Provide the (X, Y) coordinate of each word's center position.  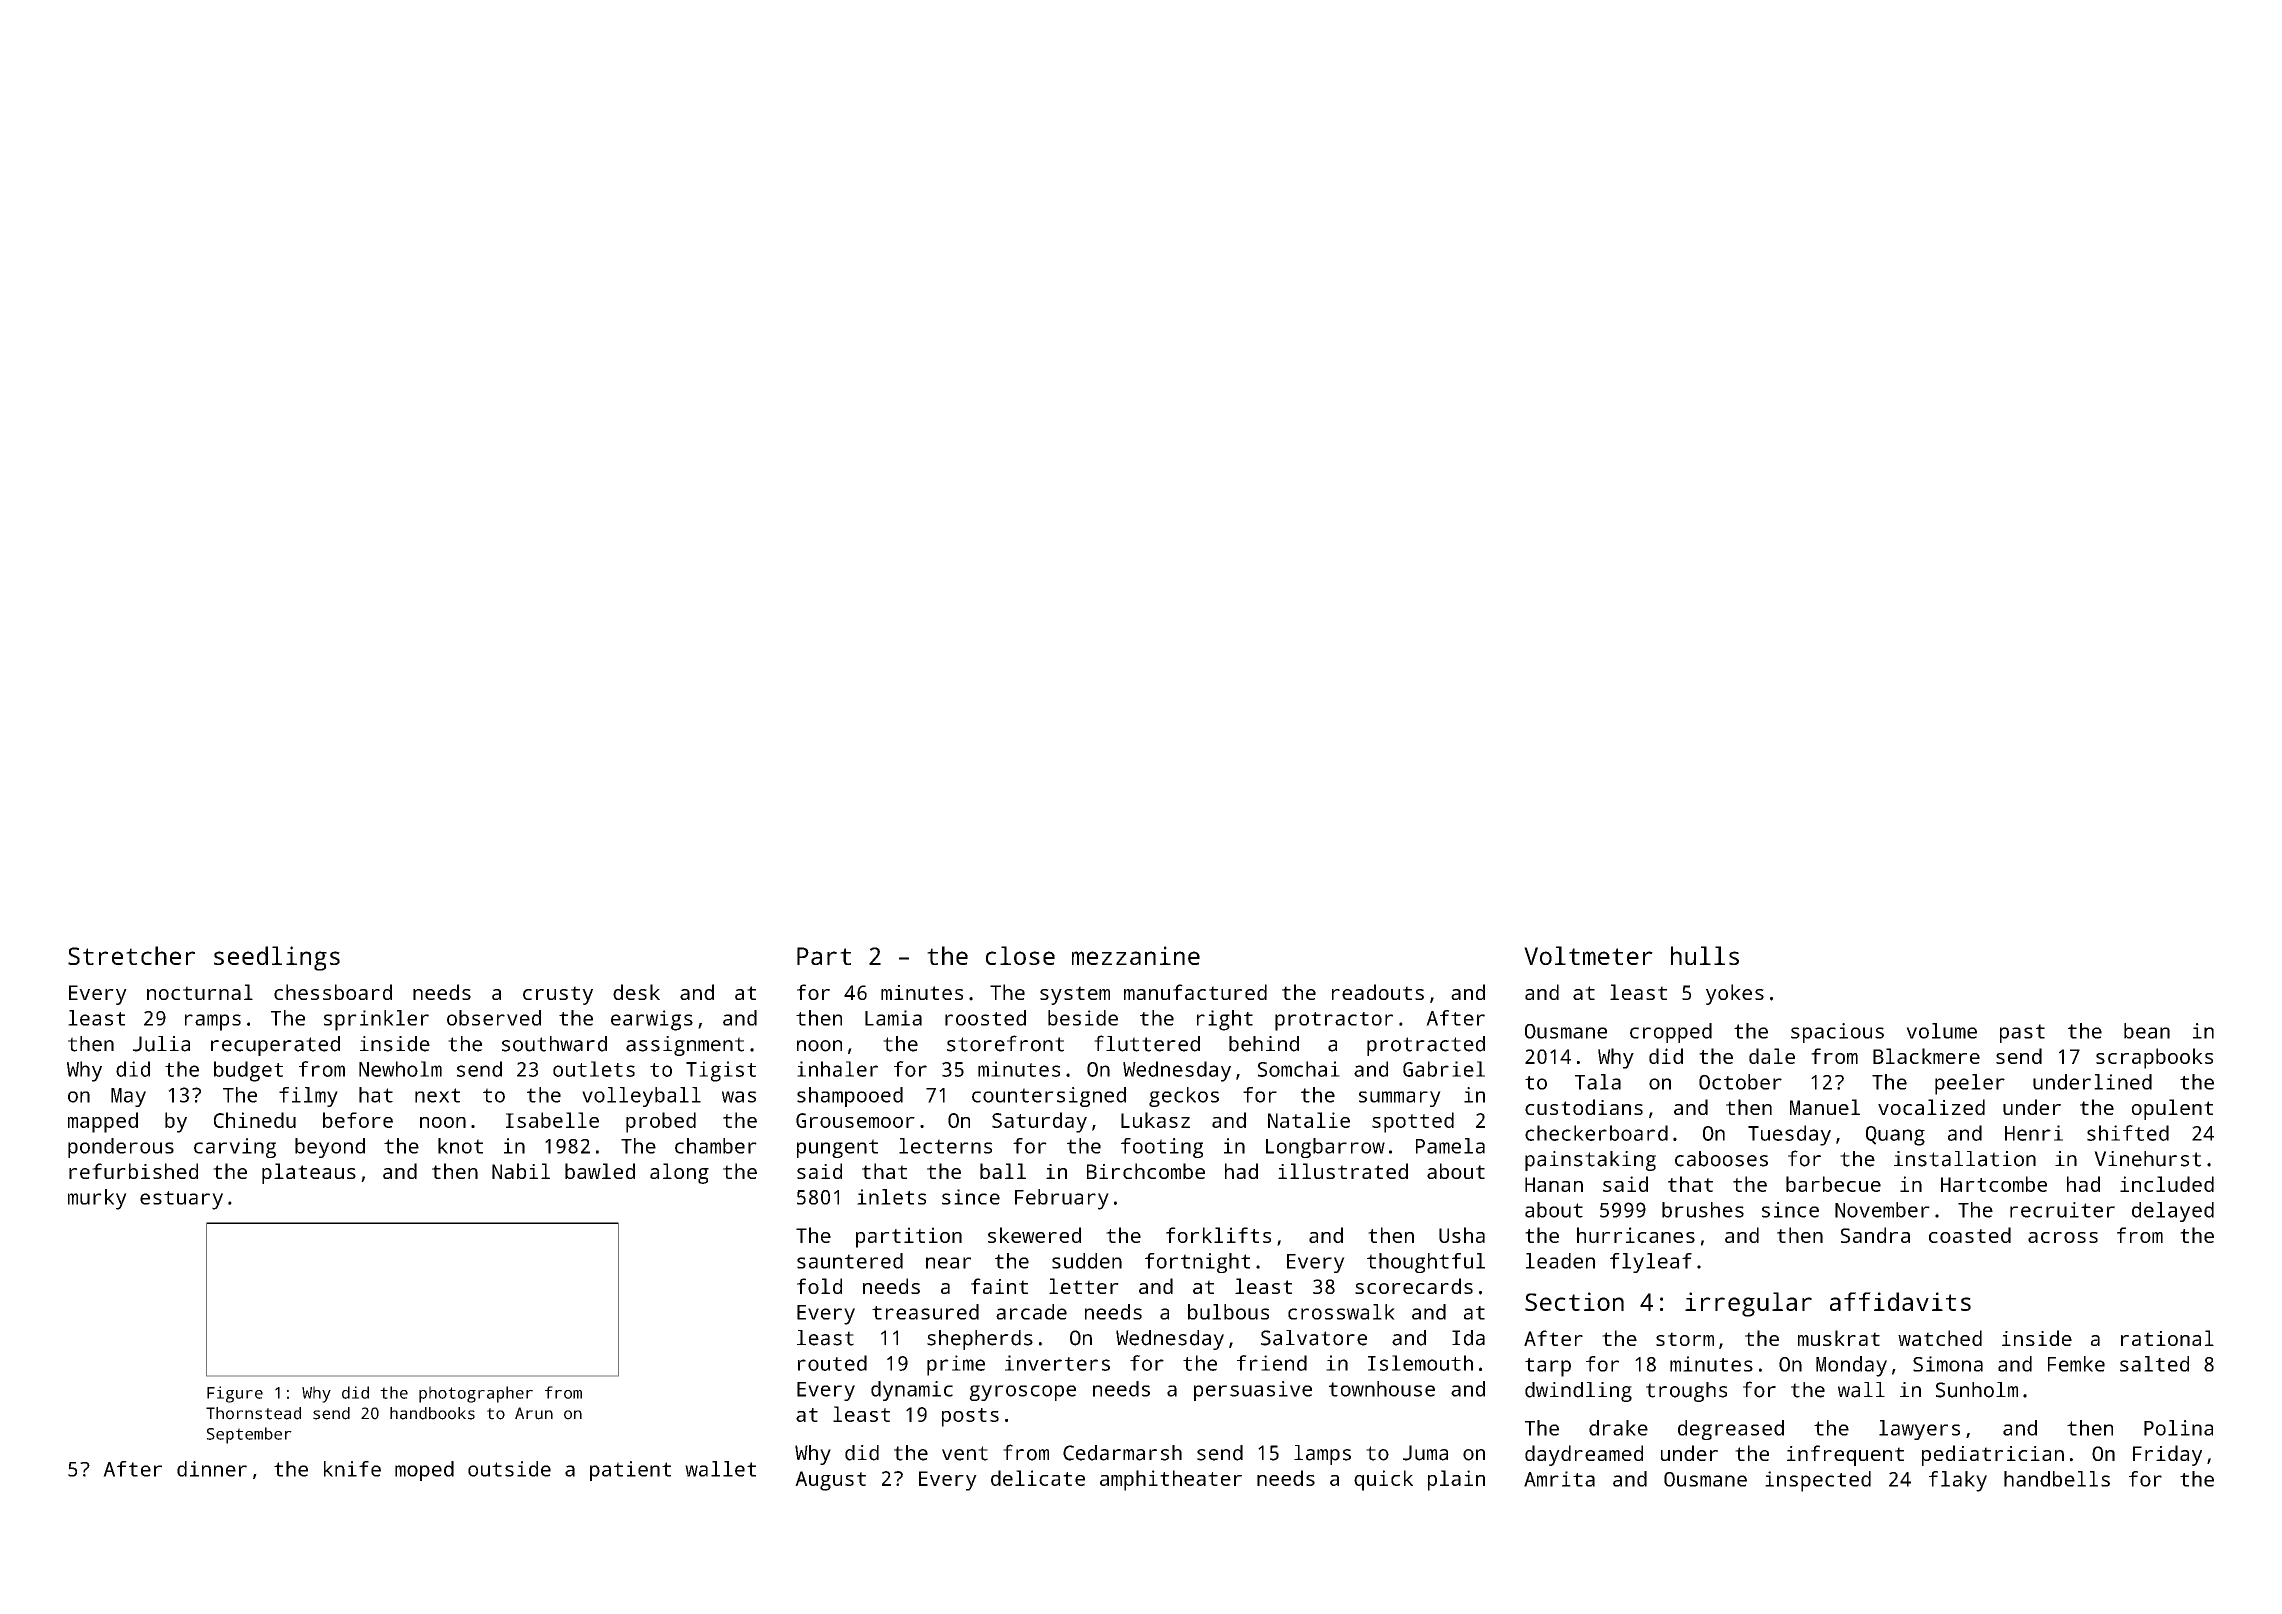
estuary (181, 1200)
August (830, 1481)
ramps (213, 1022)
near (948, 1263)
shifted (2128, 1133)
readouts (1378, 992)
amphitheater (1171, 1480)
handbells (2057, 1479)
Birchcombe (1146, 1171)
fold (819, 1286)
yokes (1735, 994)
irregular (1748, 1304)
